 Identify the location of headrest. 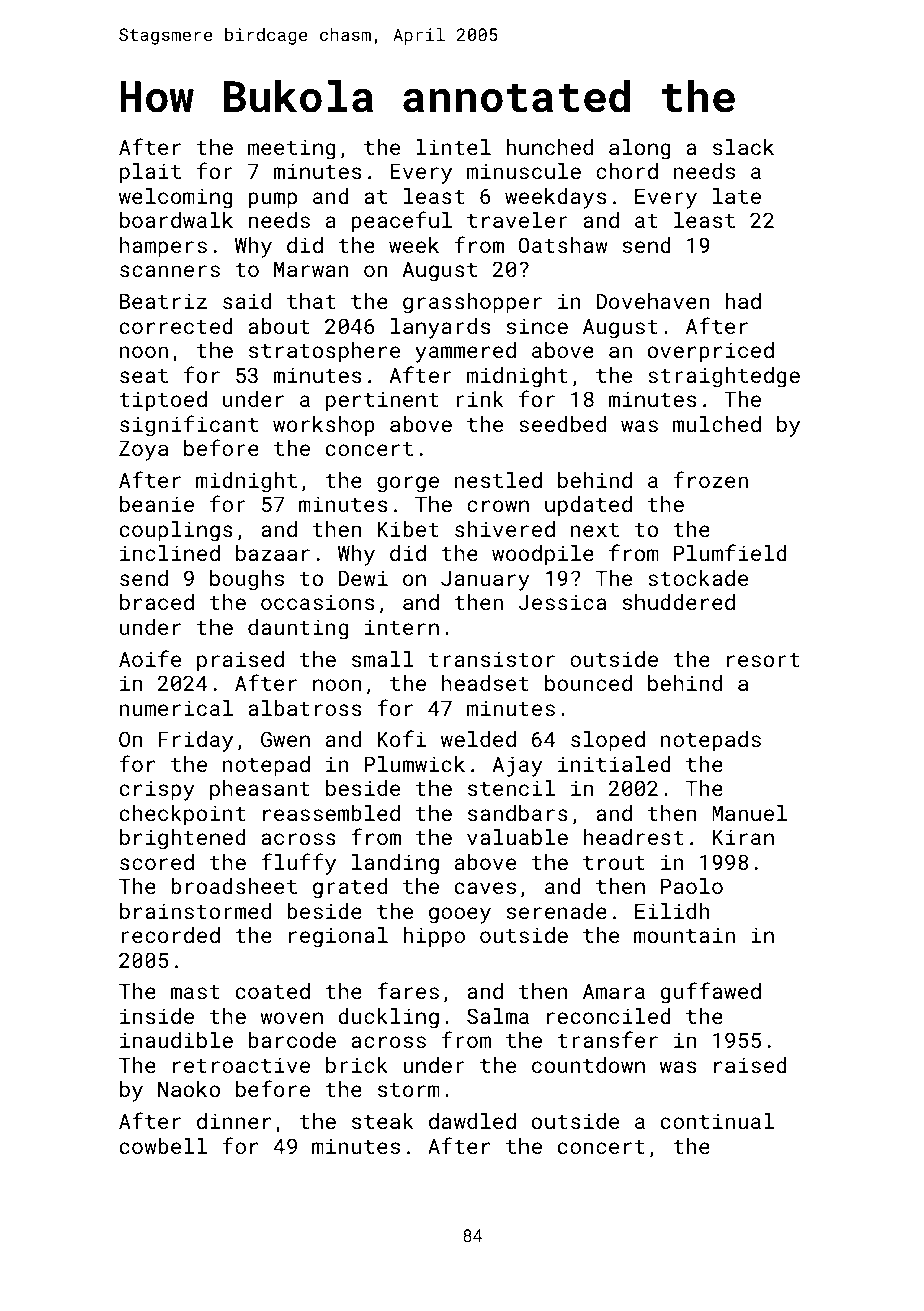
(634, 837).
